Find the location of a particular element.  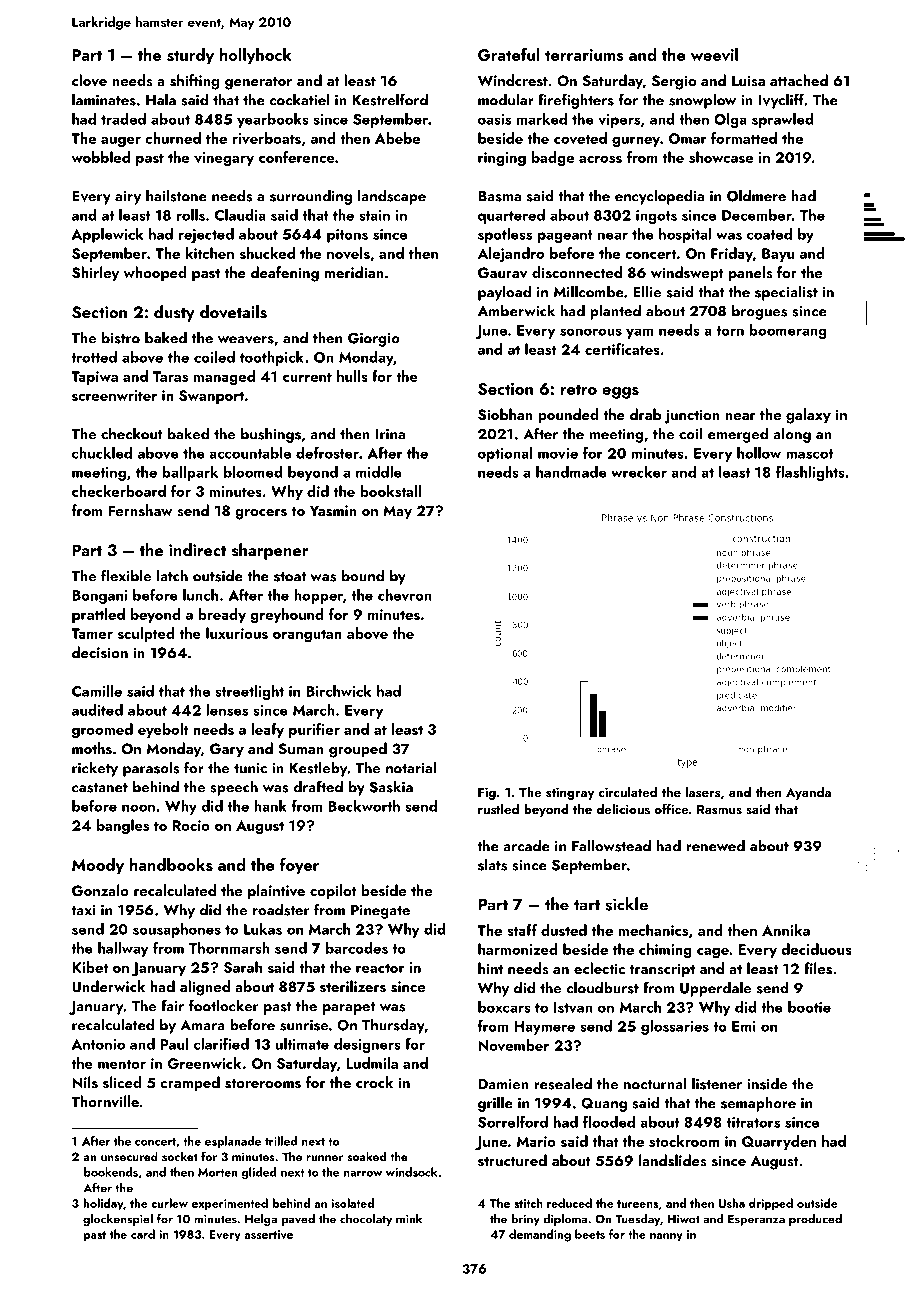

card is located at coordinates (143, 1234).
